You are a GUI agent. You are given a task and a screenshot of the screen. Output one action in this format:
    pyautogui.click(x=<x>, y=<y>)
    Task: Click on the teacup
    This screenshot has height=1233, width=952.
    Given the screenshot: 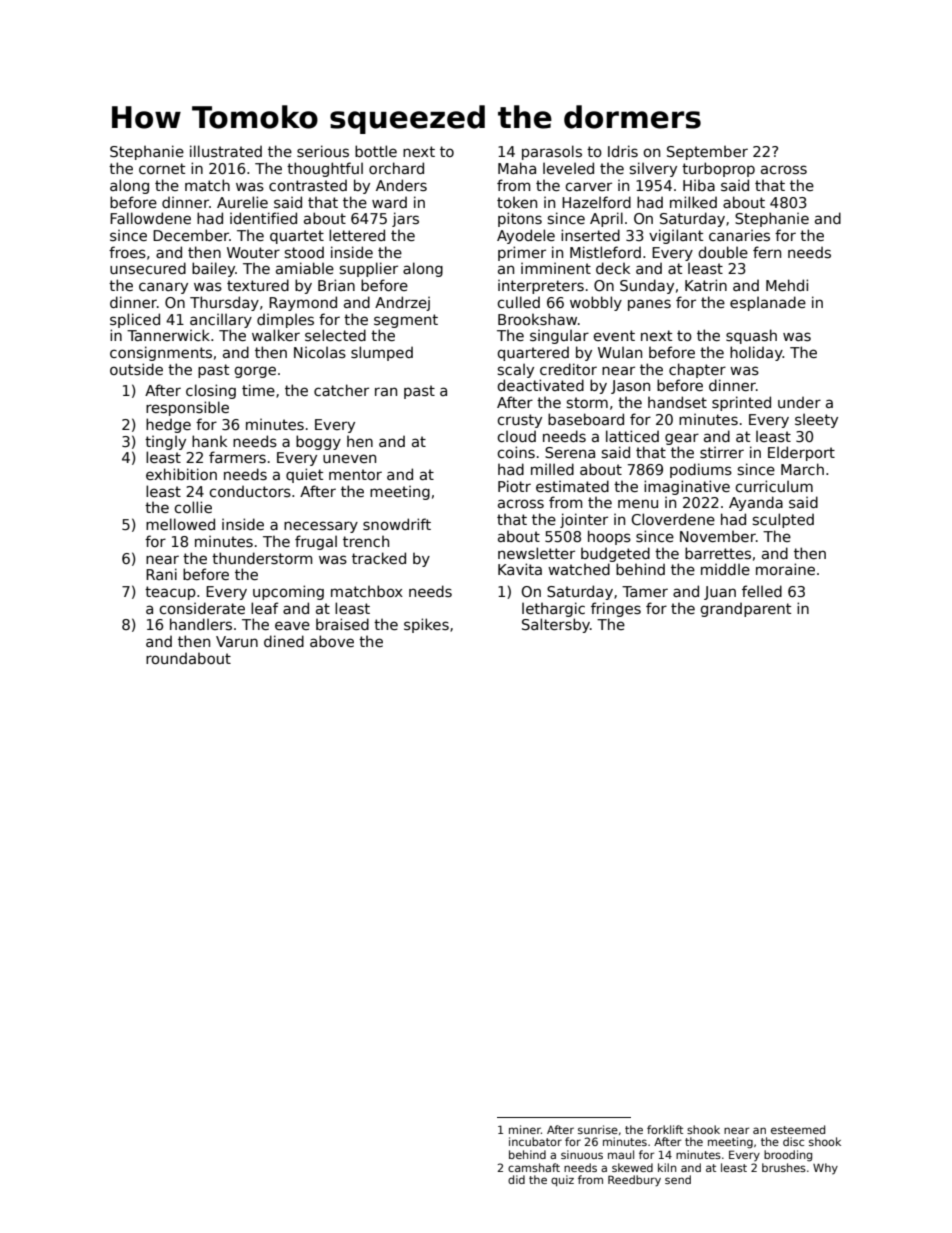 What is the action you would take?
    pyautogui.click(x=170, y=593)
